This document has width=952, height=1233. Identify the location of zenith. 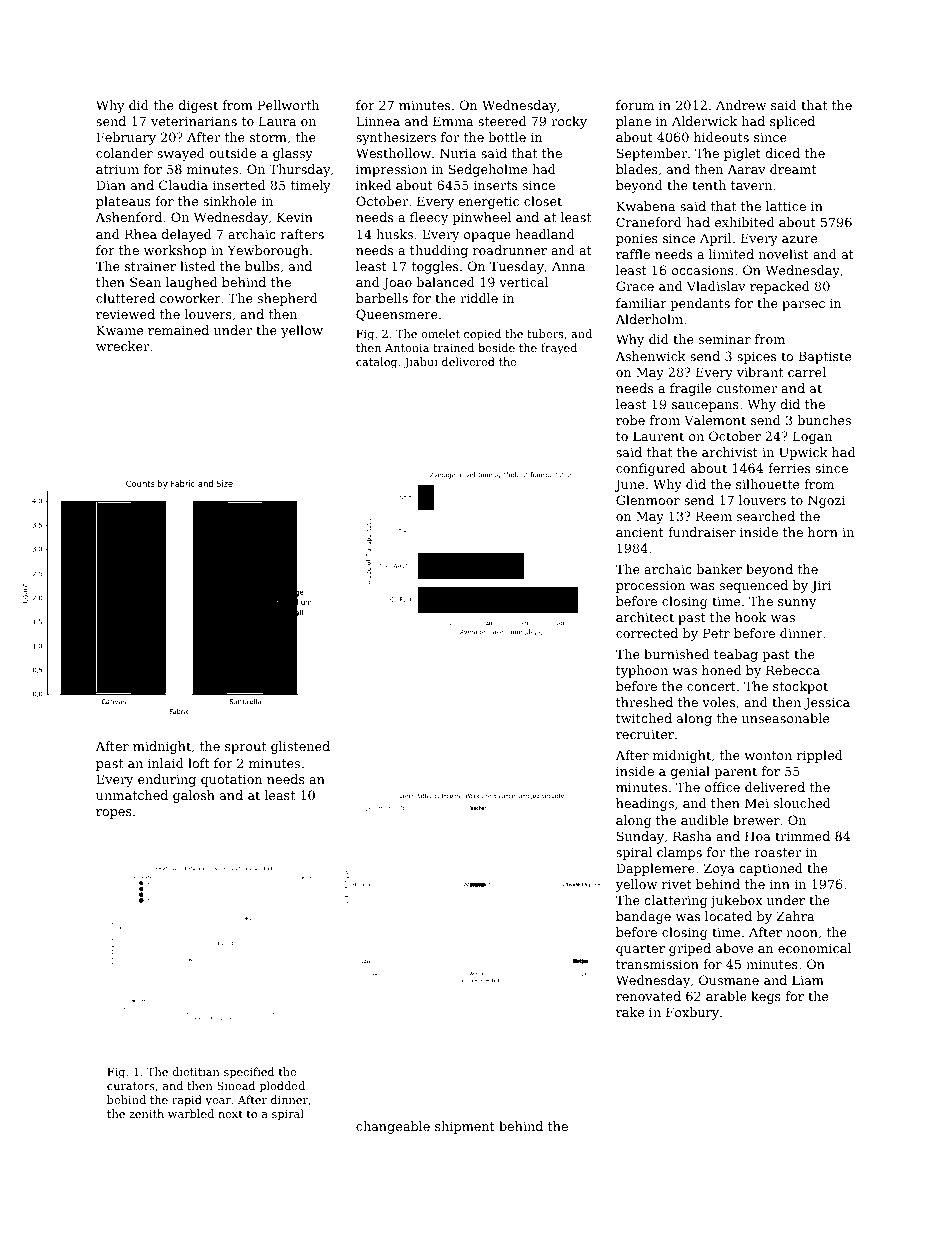
(146, 1113).
